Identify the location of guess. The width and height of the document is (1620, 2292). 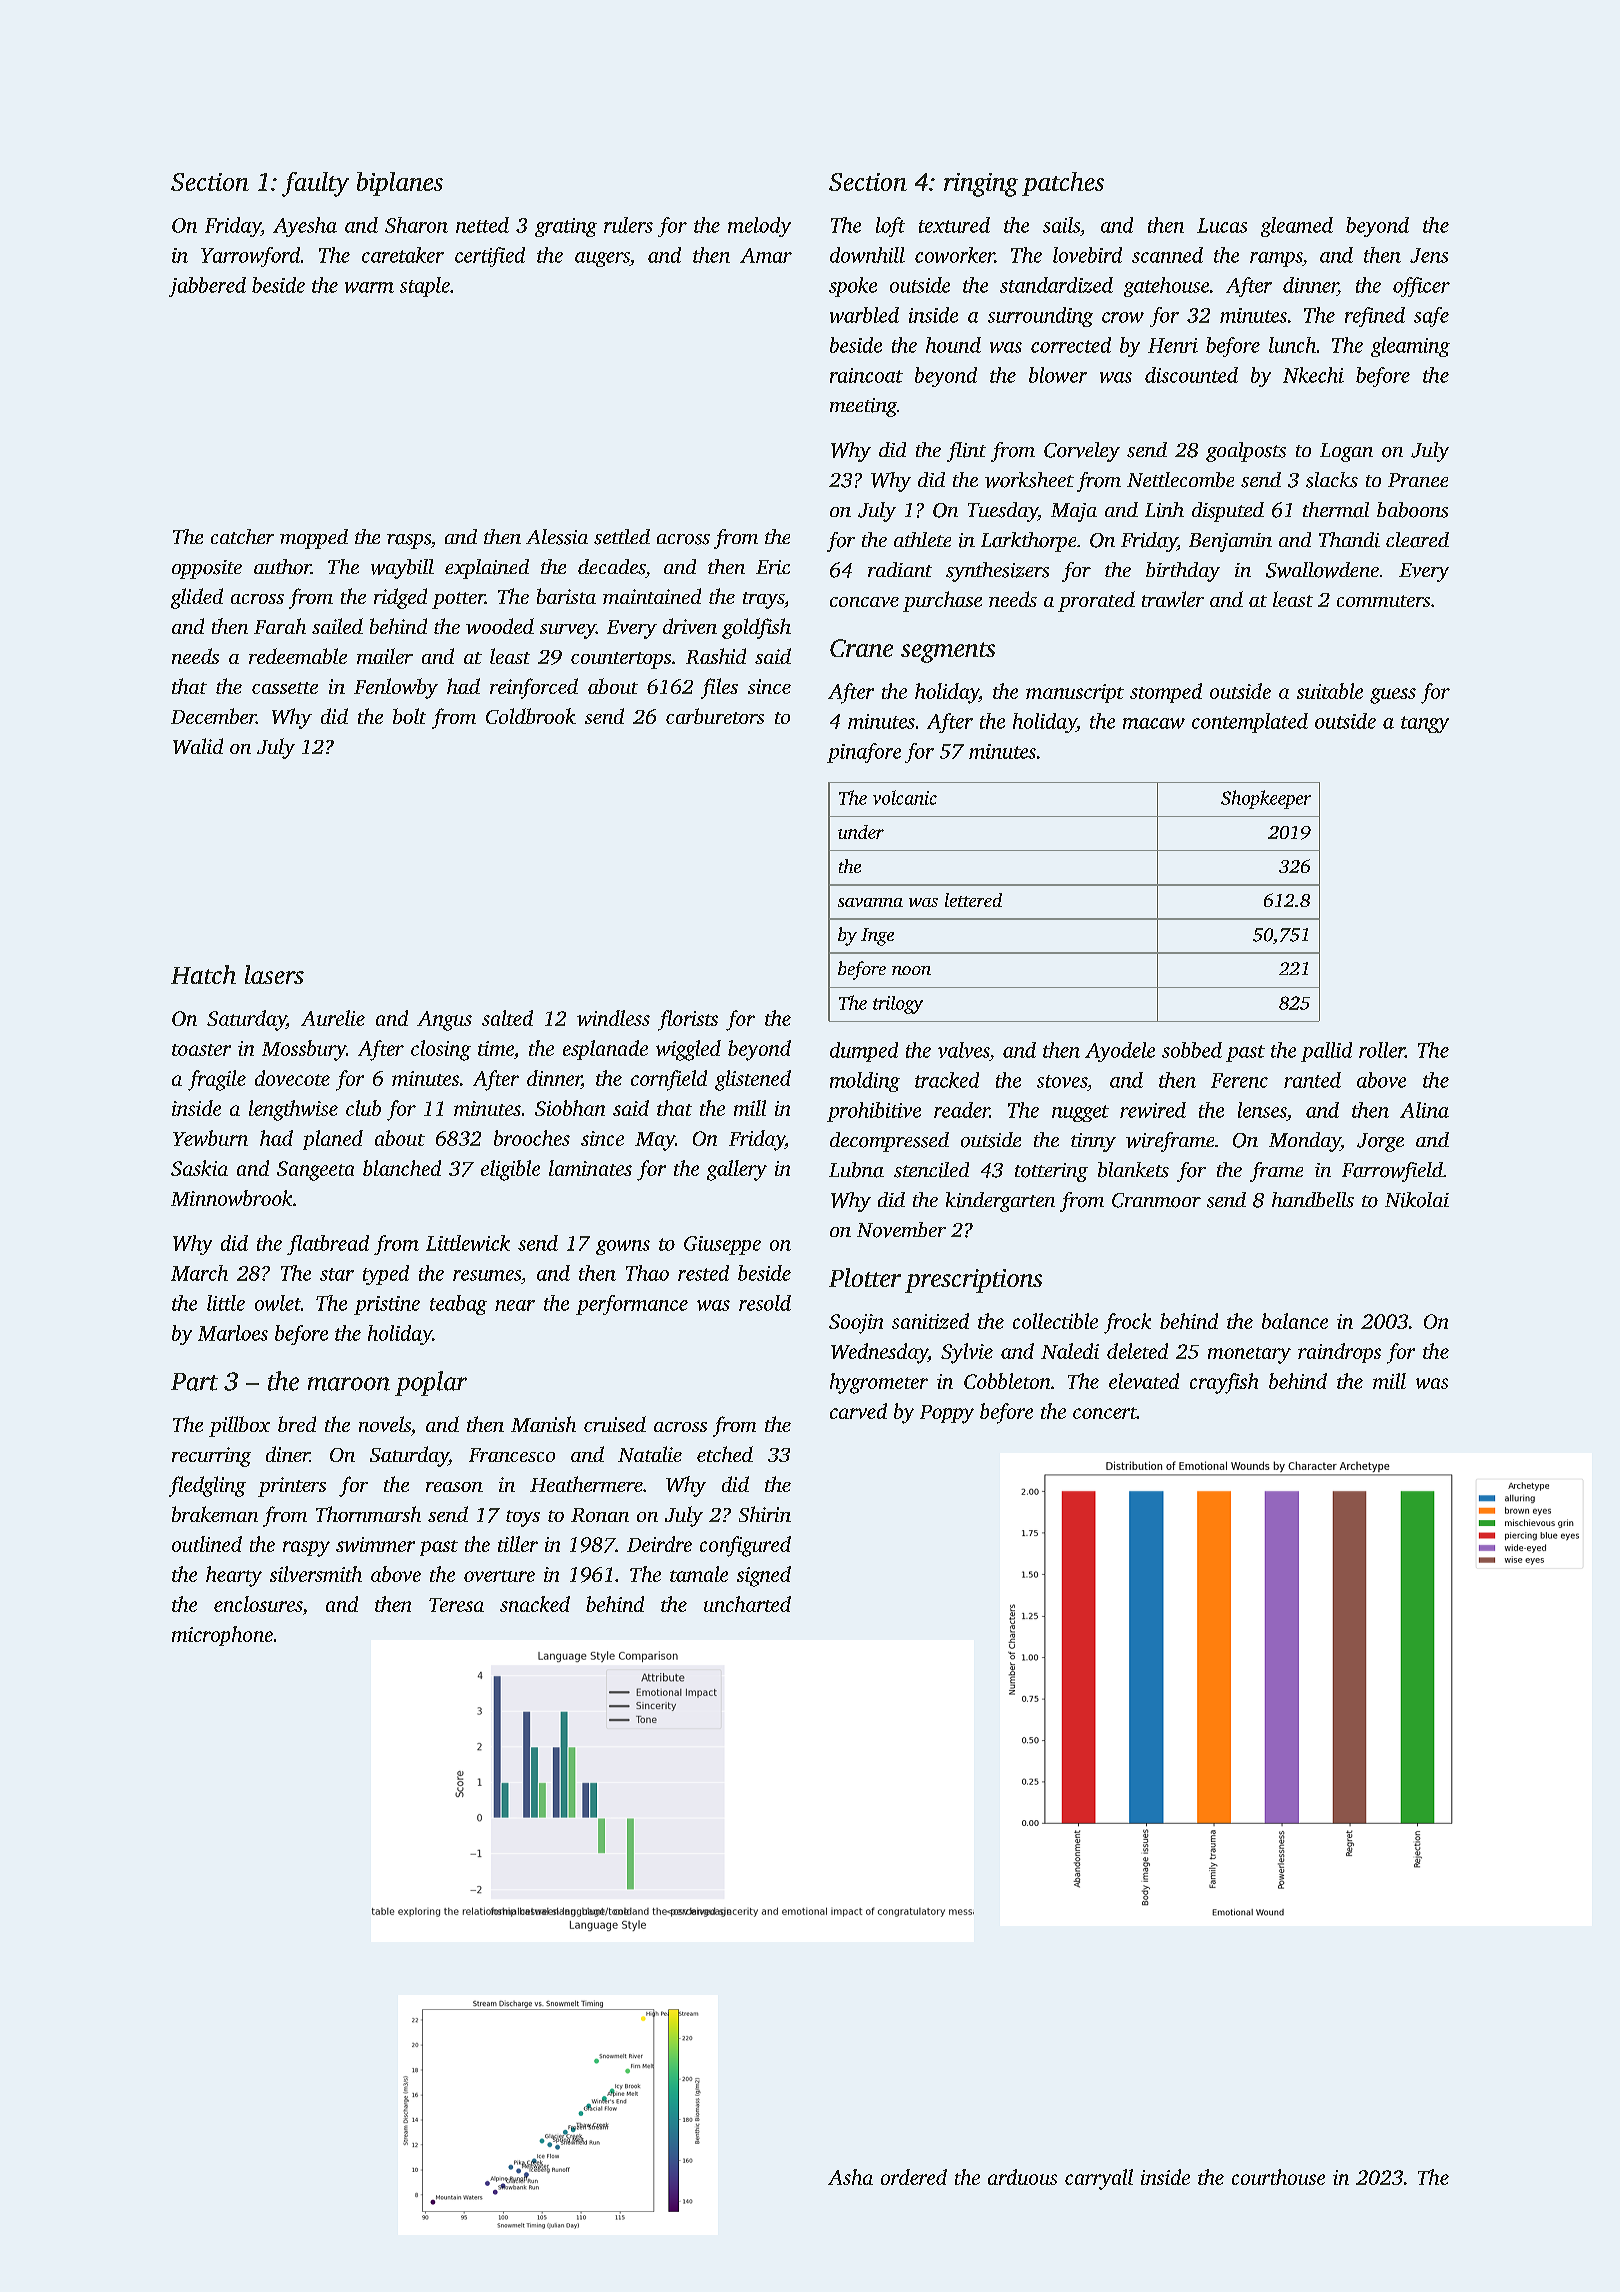
(1393, 696).
